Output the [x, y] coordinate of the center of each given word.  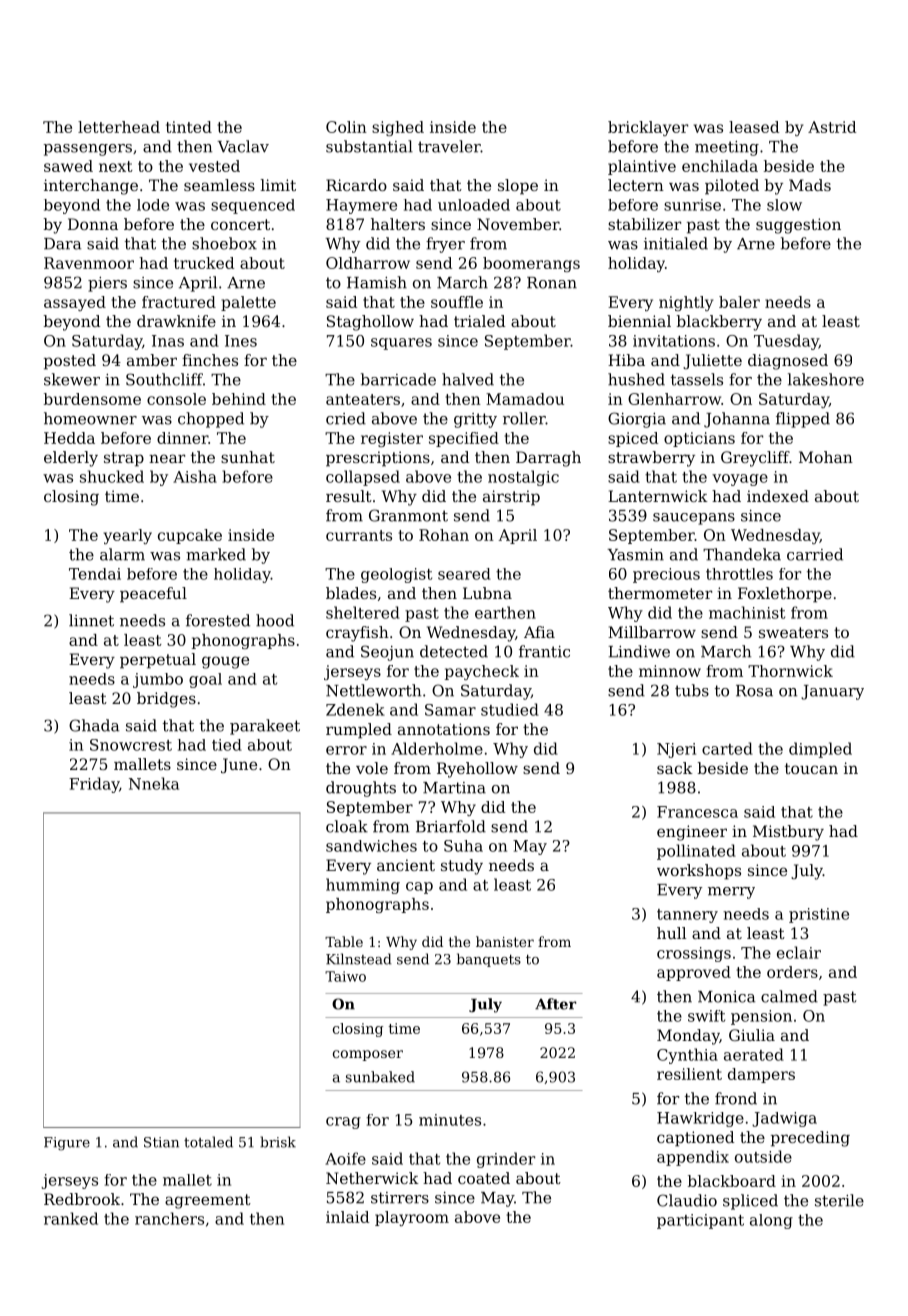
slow [784, 205]
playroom [412, 1218]
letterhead [119, 127]
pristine [819, 915]
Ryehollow [477, 770]
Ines [241, 341]
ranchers [169, 1218]
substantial [369, 146]
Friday [94, 785]
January [832, 692]
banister [505, 941]
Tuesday [786, 342]
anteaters [363, 399]
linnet [91, 620]
